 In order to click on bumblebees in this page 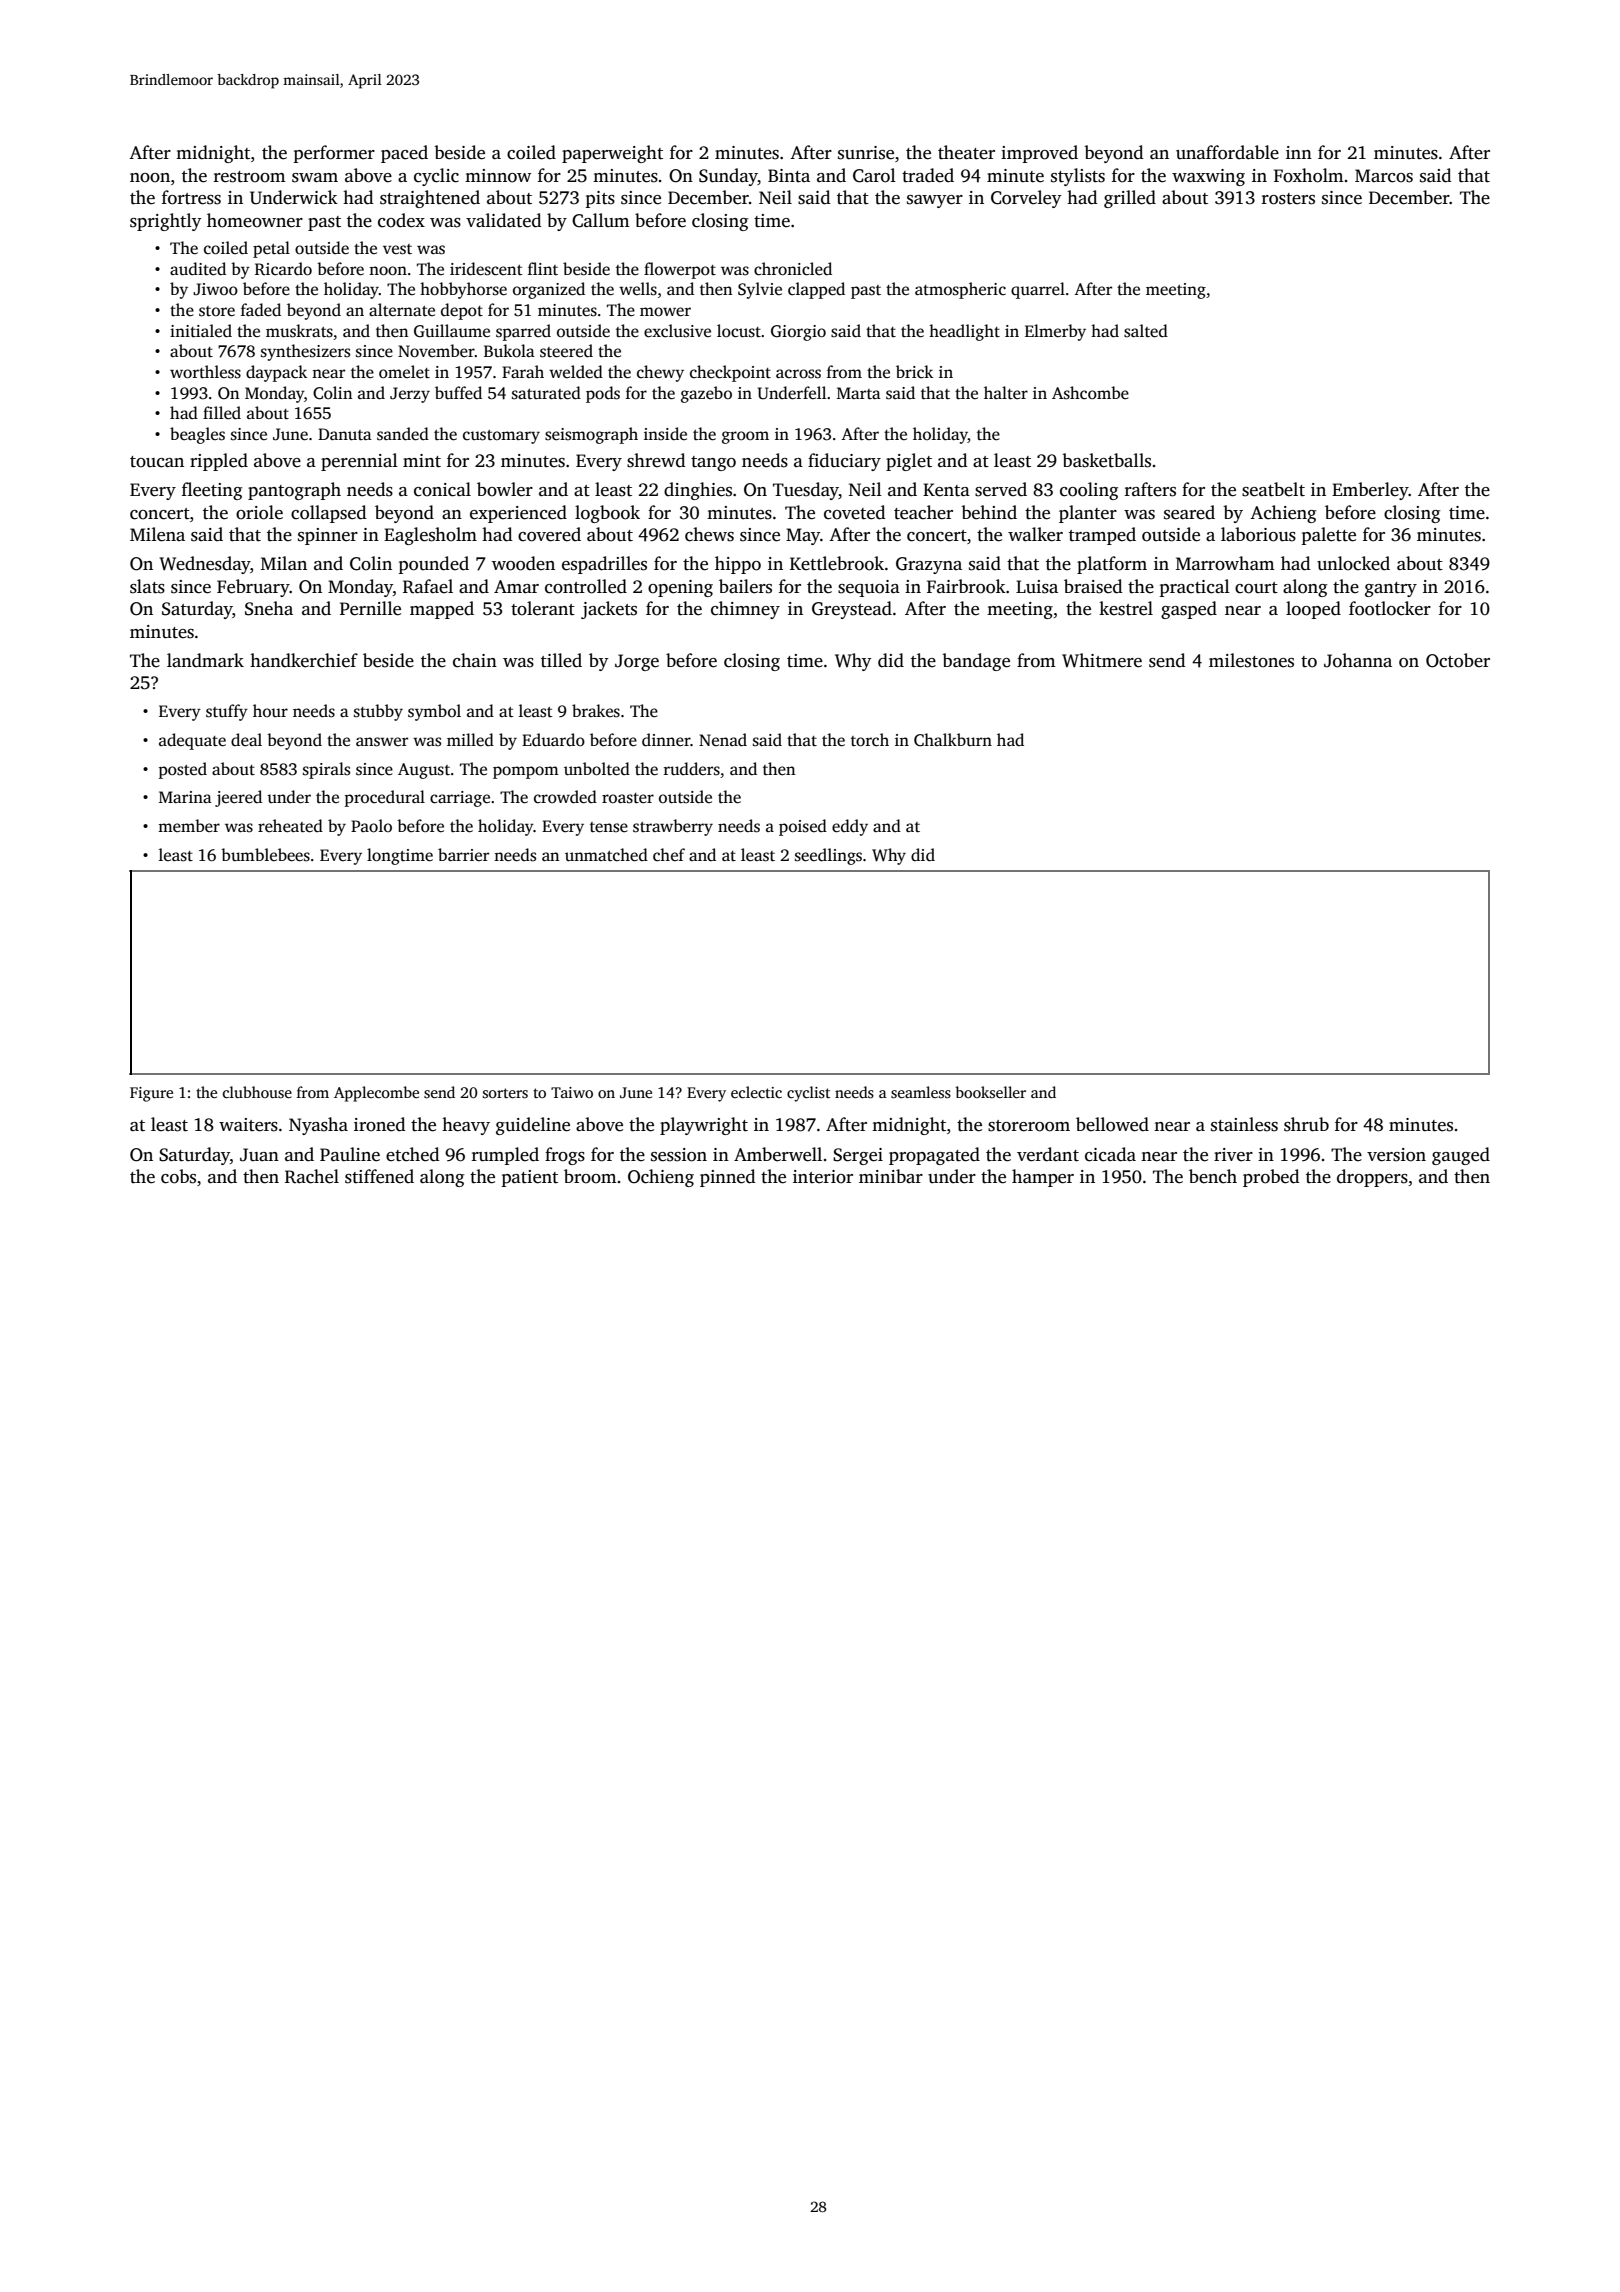, I will do `click(265, 855)`.
